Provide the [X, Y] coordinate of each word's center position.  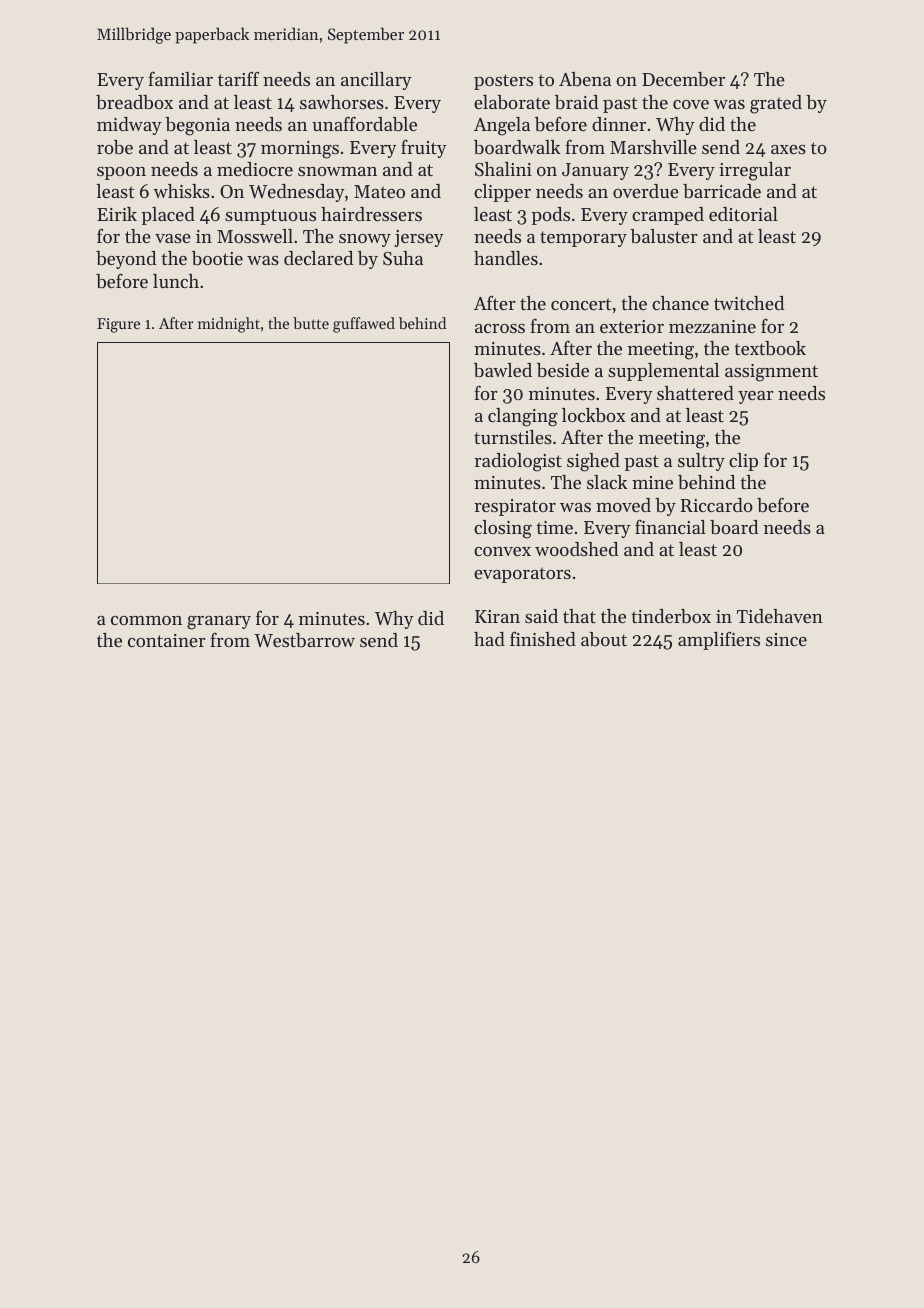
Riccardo [717, 505]
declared [318, 258]
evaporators [522, 575]
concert [581, 304]
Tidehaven [780, 616]
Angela [502, 126]
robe [115, 147]
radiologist [518, 462]
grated [776, 104]
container [167, 640]
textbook [770, 348]
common [146, 620]
